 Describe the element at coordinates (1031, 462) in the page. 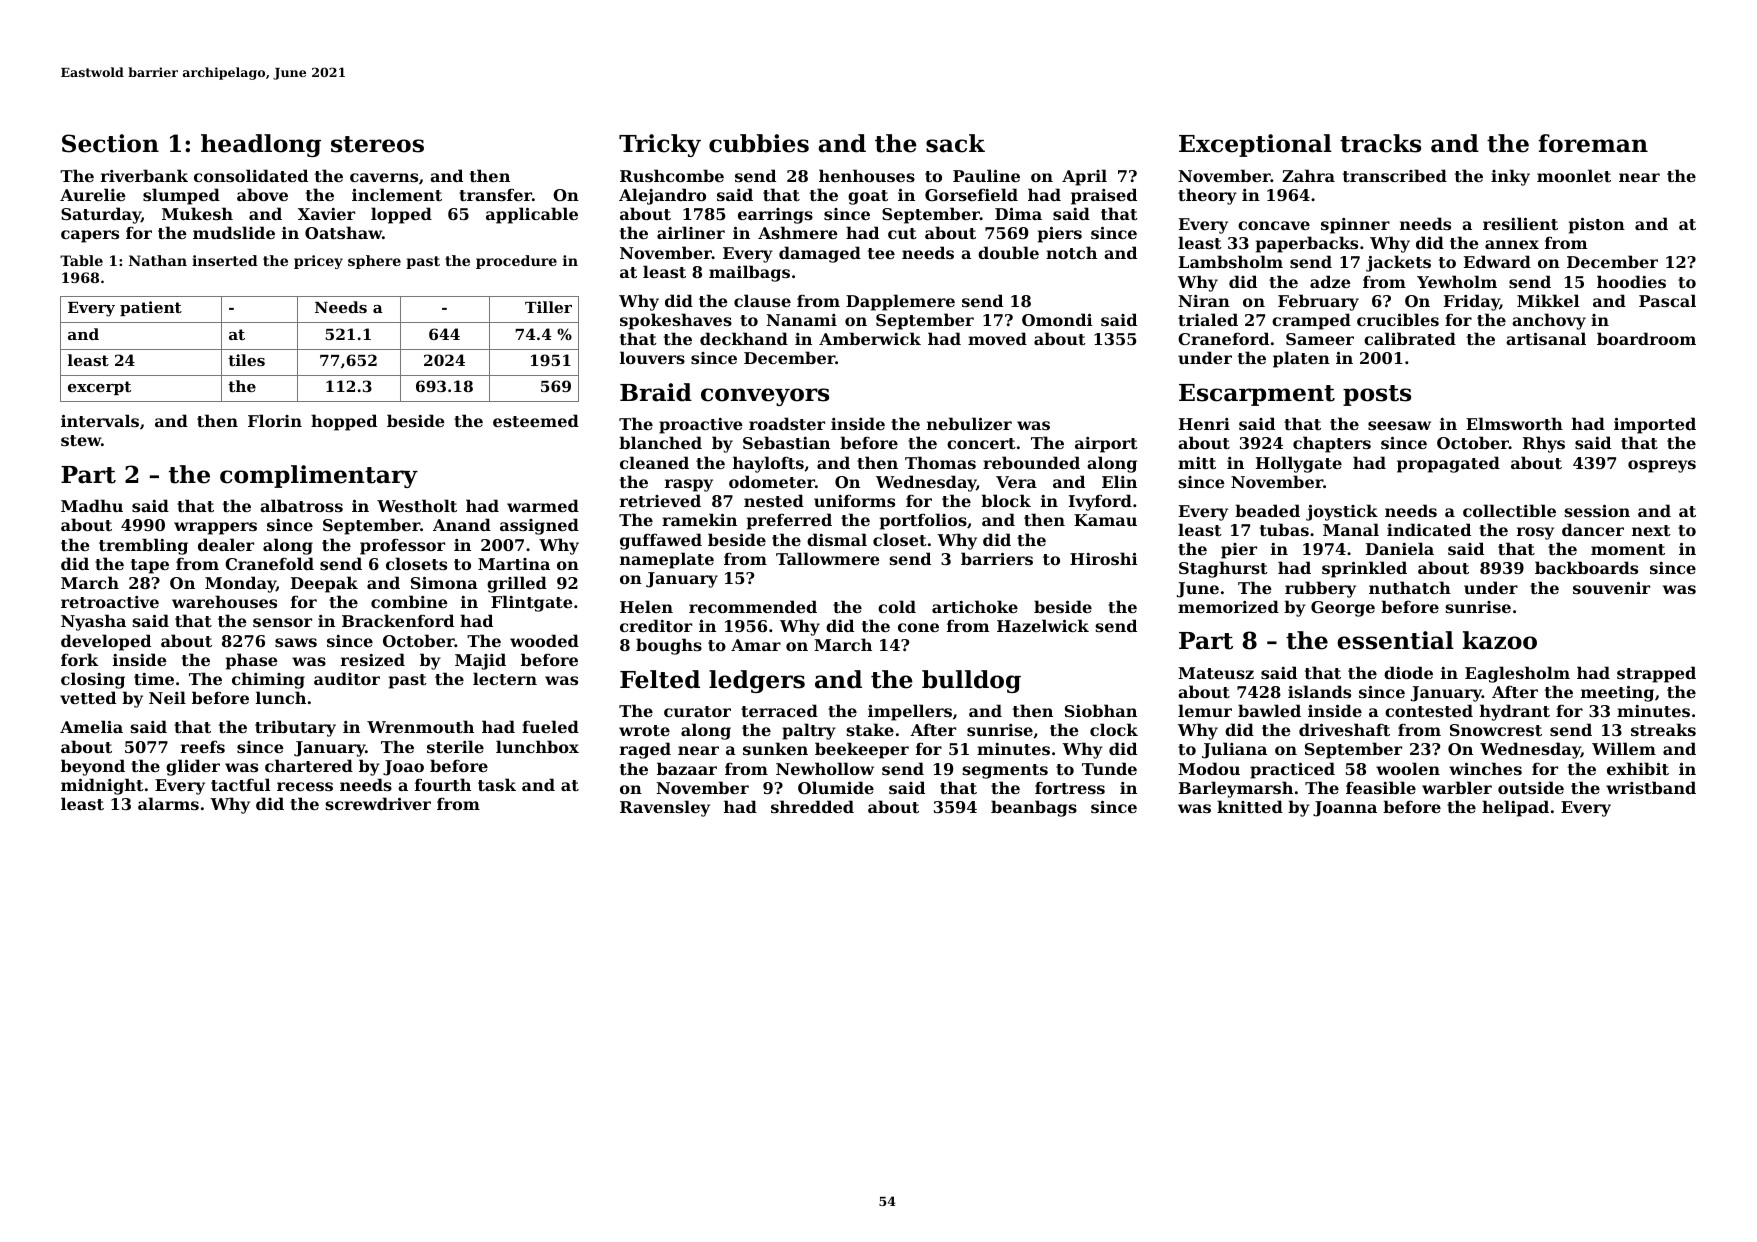

I see `rebounded` at that location.
